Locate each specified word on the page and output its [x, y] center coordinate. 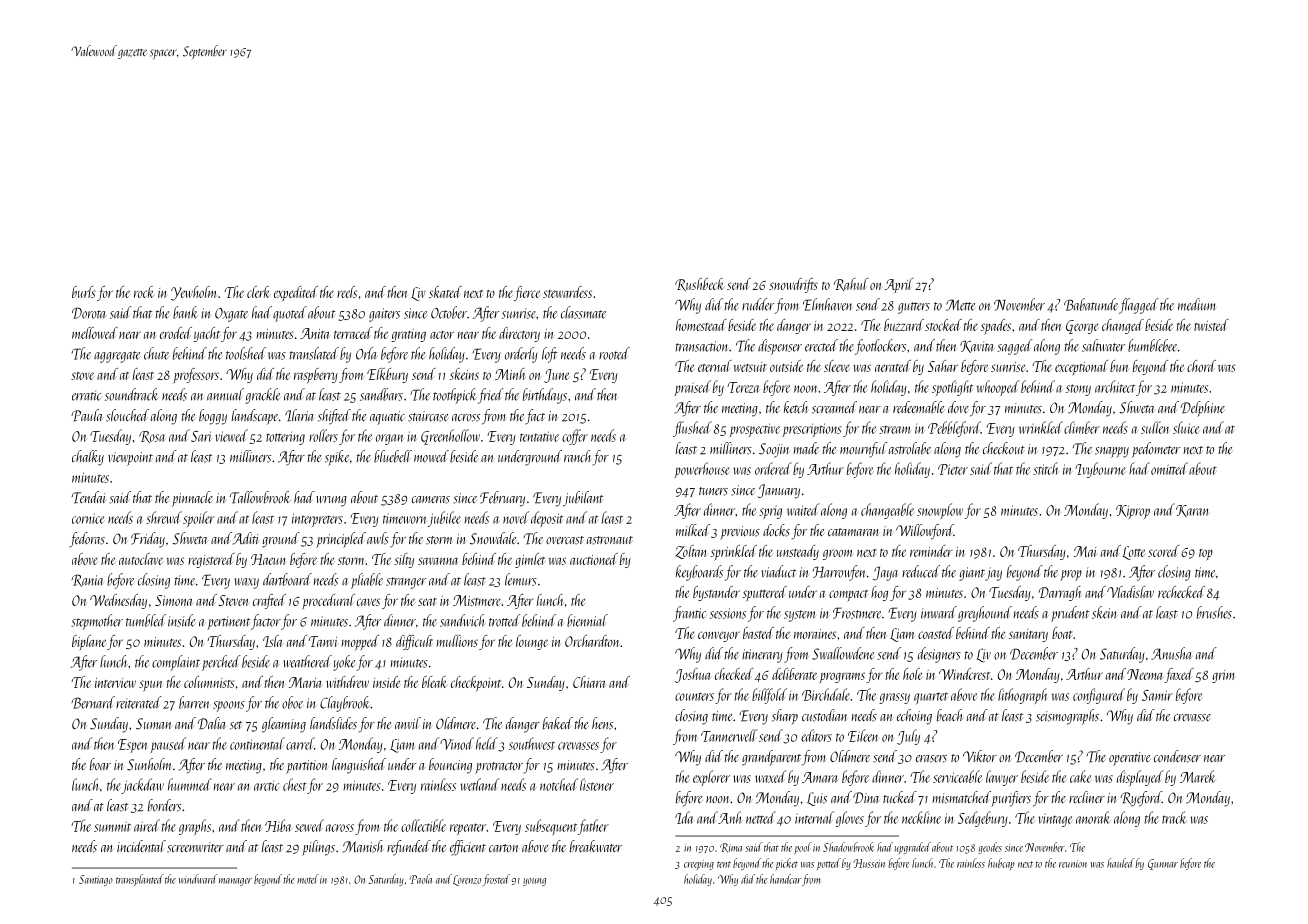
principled [341, 540]
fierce [527, 293]
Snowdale [493, 538]
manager [235, 882]
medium [1196, 304]
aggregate [117, 357]
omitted [1169, 468]
